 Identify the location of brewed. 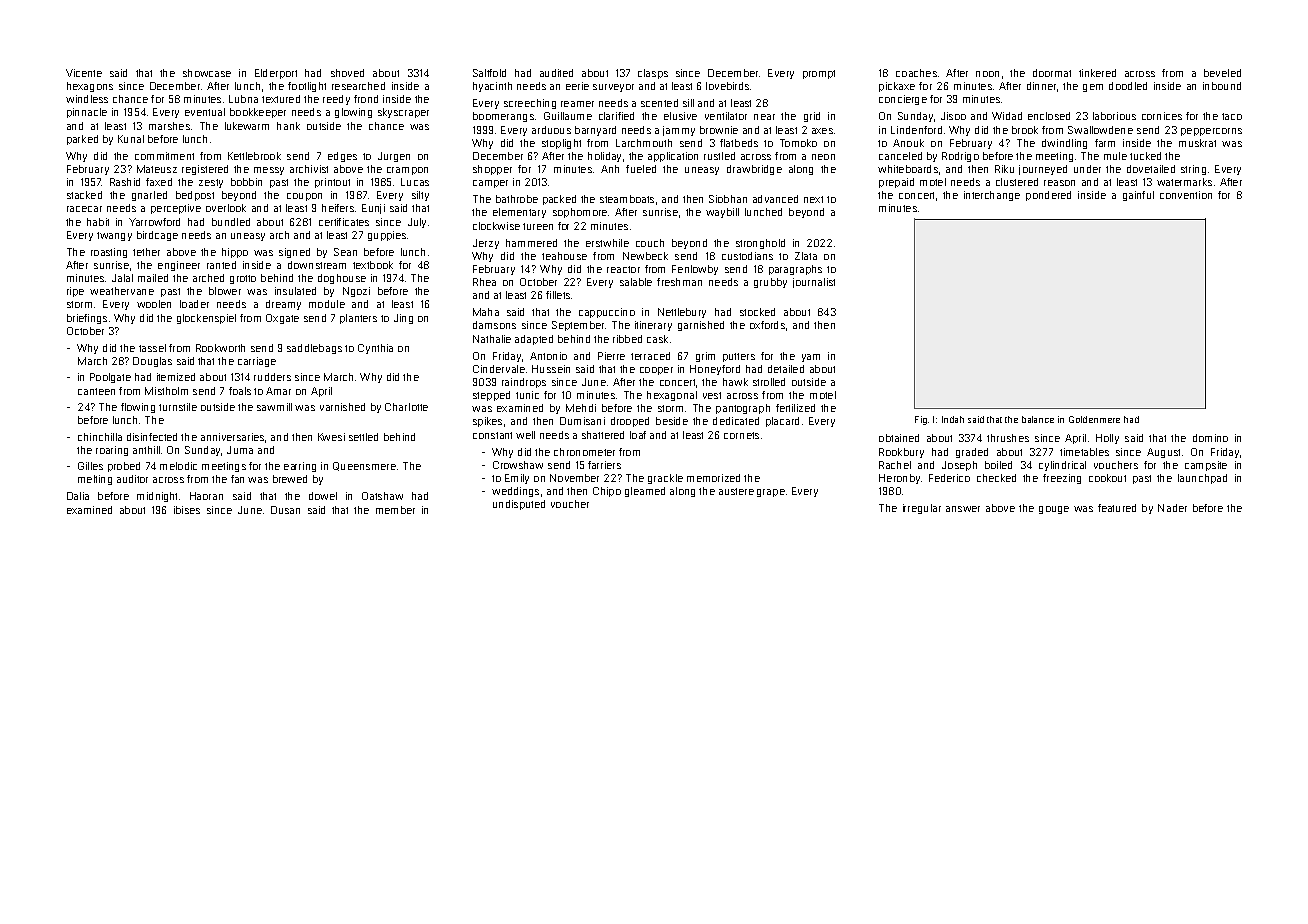
(290, 479).
